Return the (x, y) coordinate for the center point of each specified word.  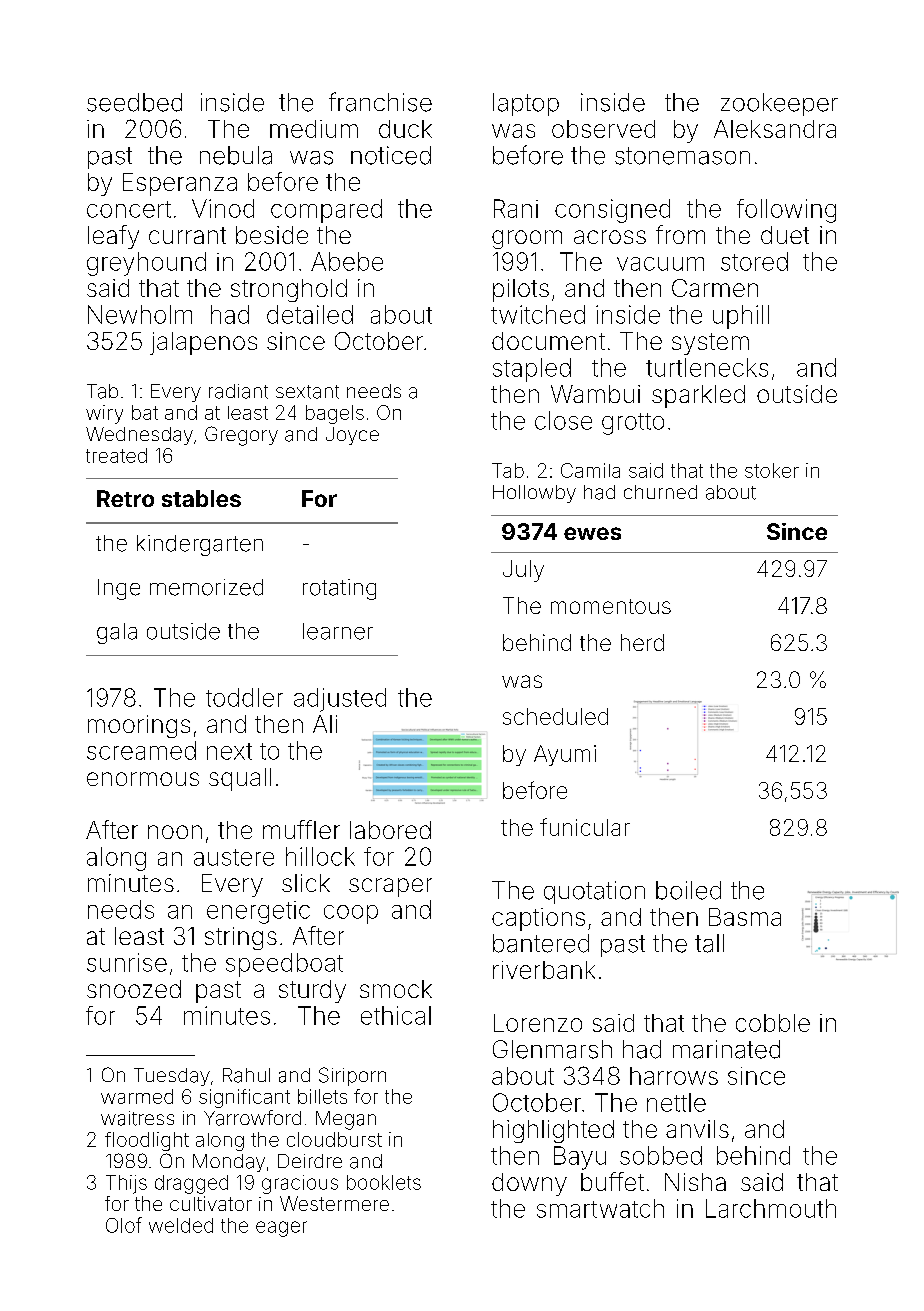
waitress (137, 1118)
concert (129, 209)
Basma (745, 917)
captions (538, 919)
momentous (611, 606)
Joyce (352, 436)
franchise (380, 102)
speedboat (284, 965)
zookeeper (779, 104)
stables (201, 498)
